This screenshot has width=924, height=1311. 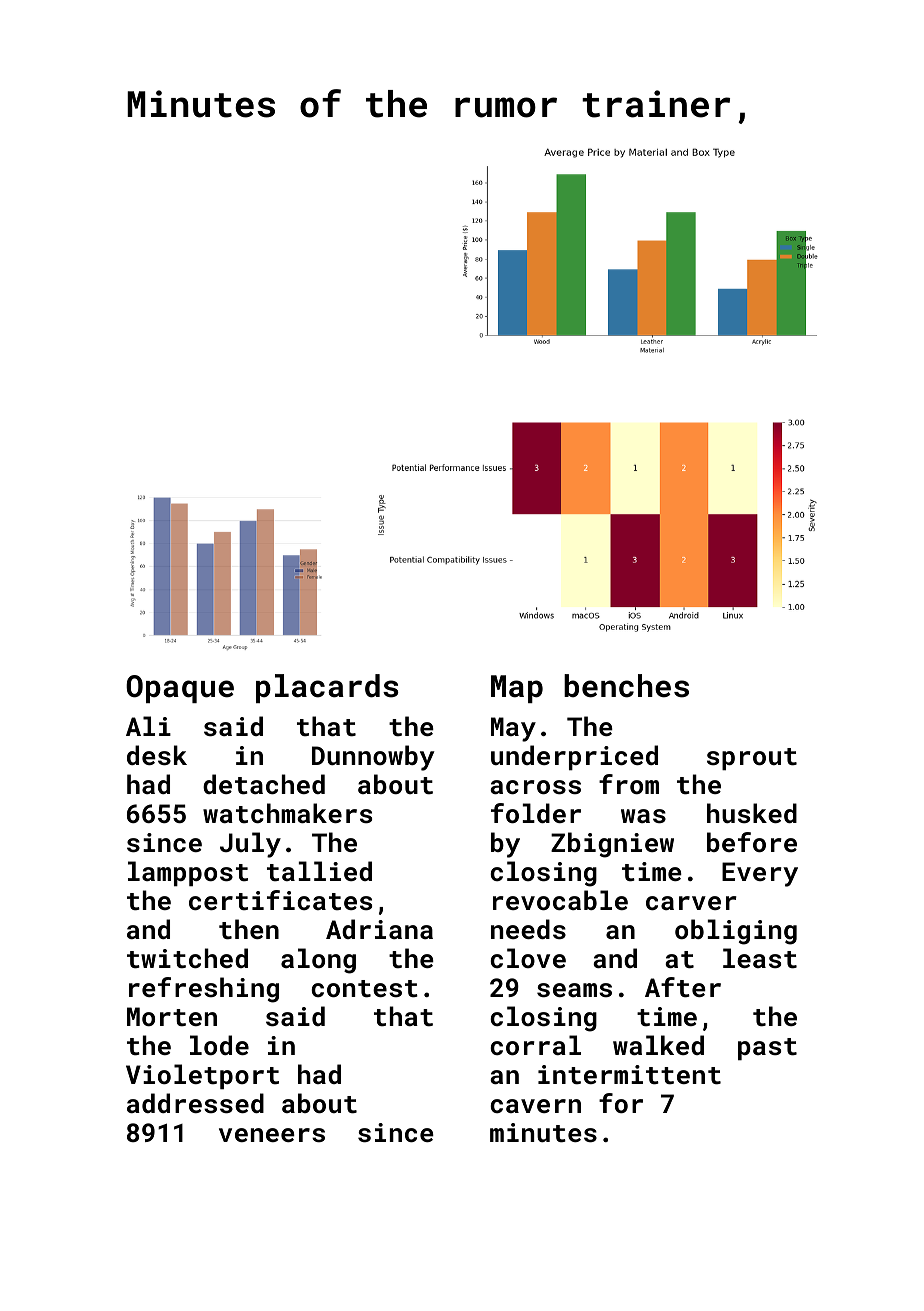 What do you see at coordinates (535, 1106) in the screenshot?
I see `cavern` at bounding box center [535, 1106].
